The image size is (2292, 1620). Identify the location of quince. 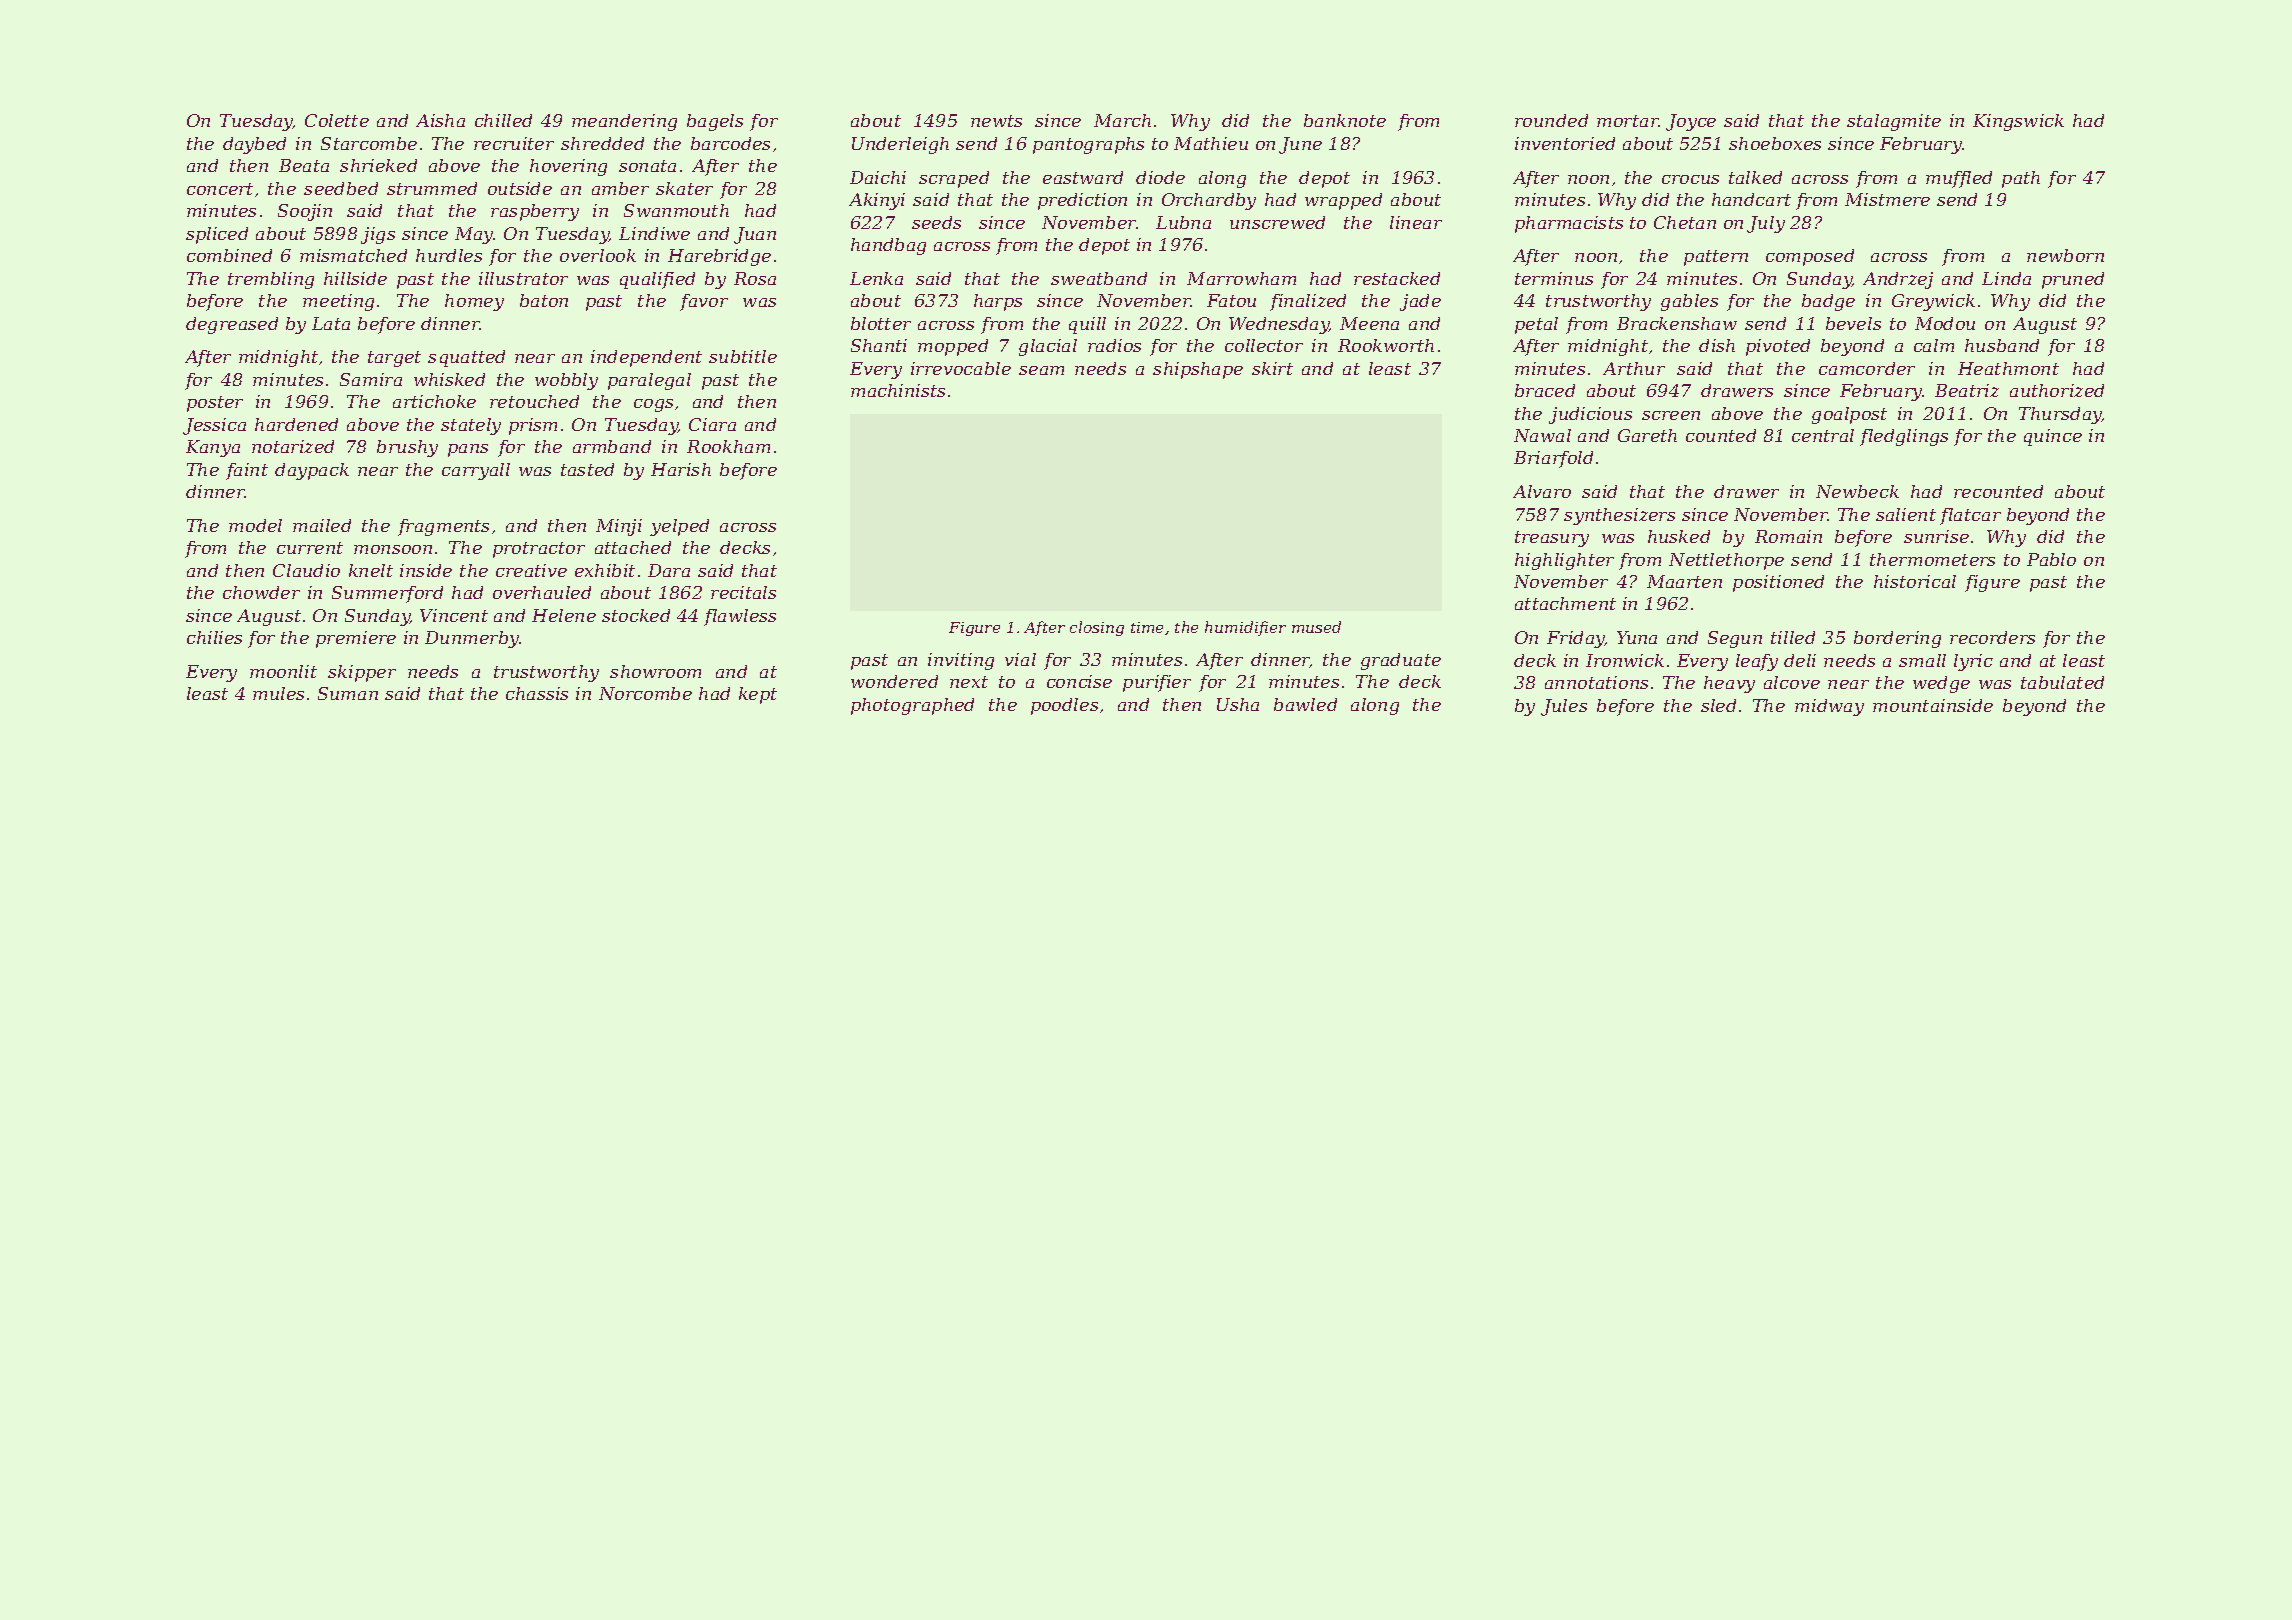
(2053, 437).
